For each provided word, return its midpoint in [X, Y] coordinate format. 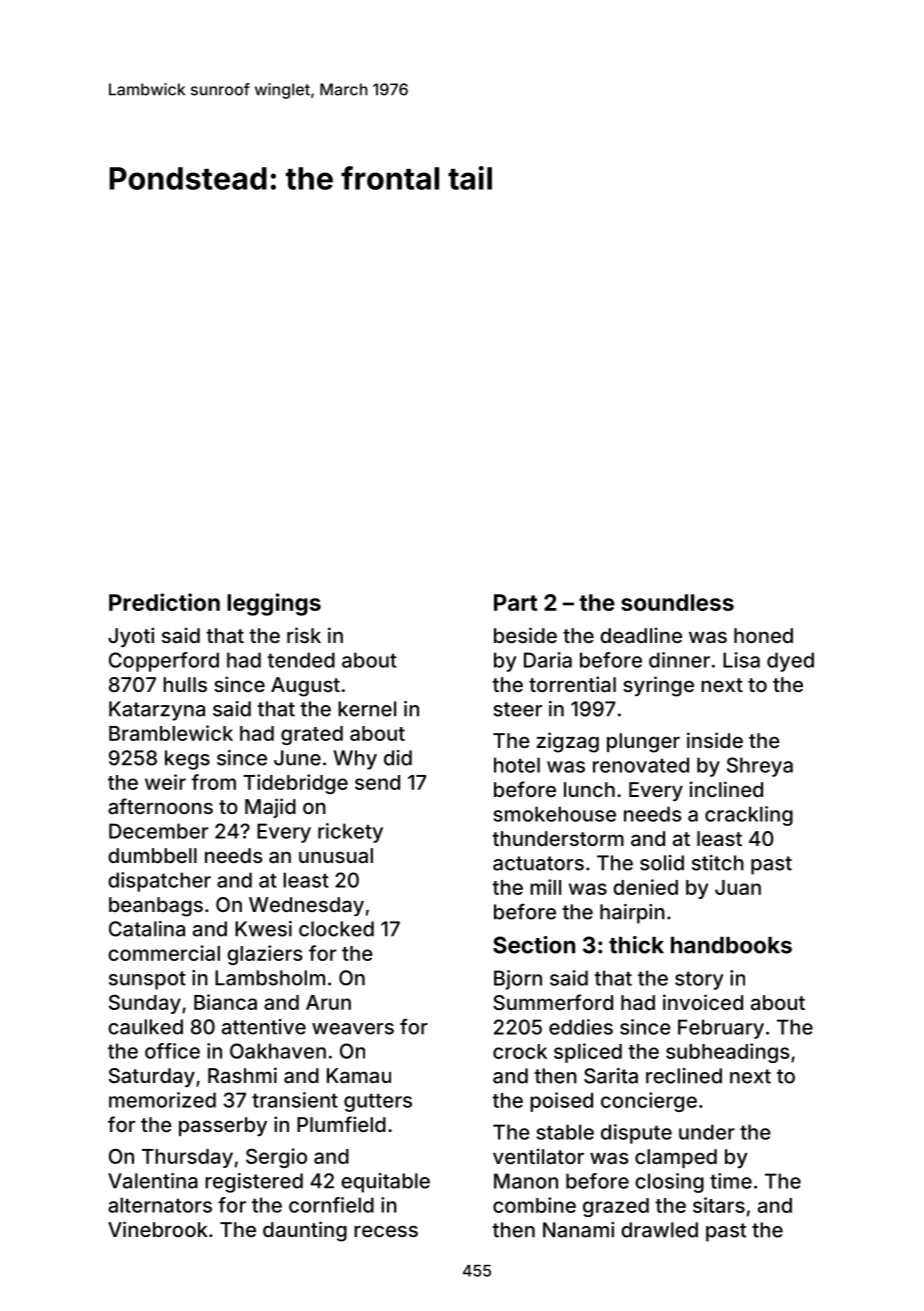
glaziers [265, 955]
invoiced [703, 1002]
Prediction [164, 602]
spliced [588, 1053]
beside [525, 635]
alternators [160, 1205]
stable [565, 1132]
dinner [679, 660]
